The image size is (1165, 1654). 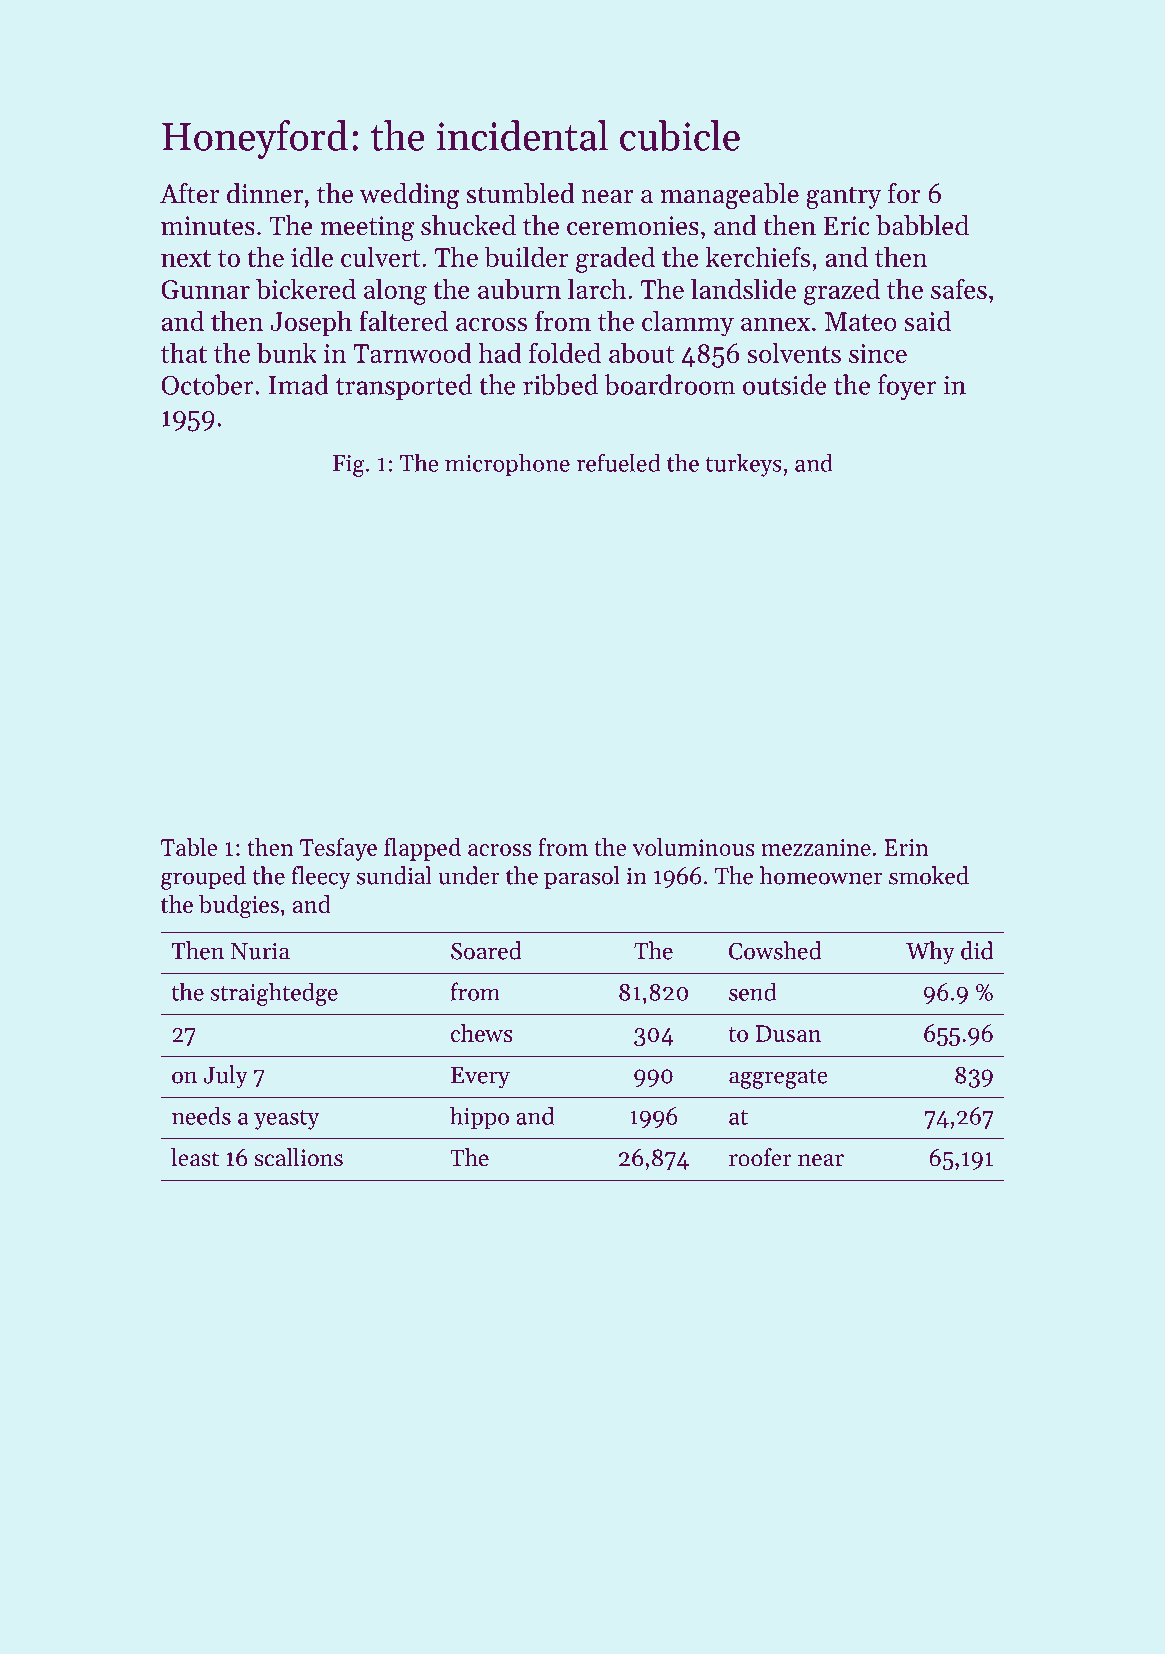 What do you see at coordinates (422, 849) in the screenshot?
I see `flapped` at bounding box center [422, 849].
